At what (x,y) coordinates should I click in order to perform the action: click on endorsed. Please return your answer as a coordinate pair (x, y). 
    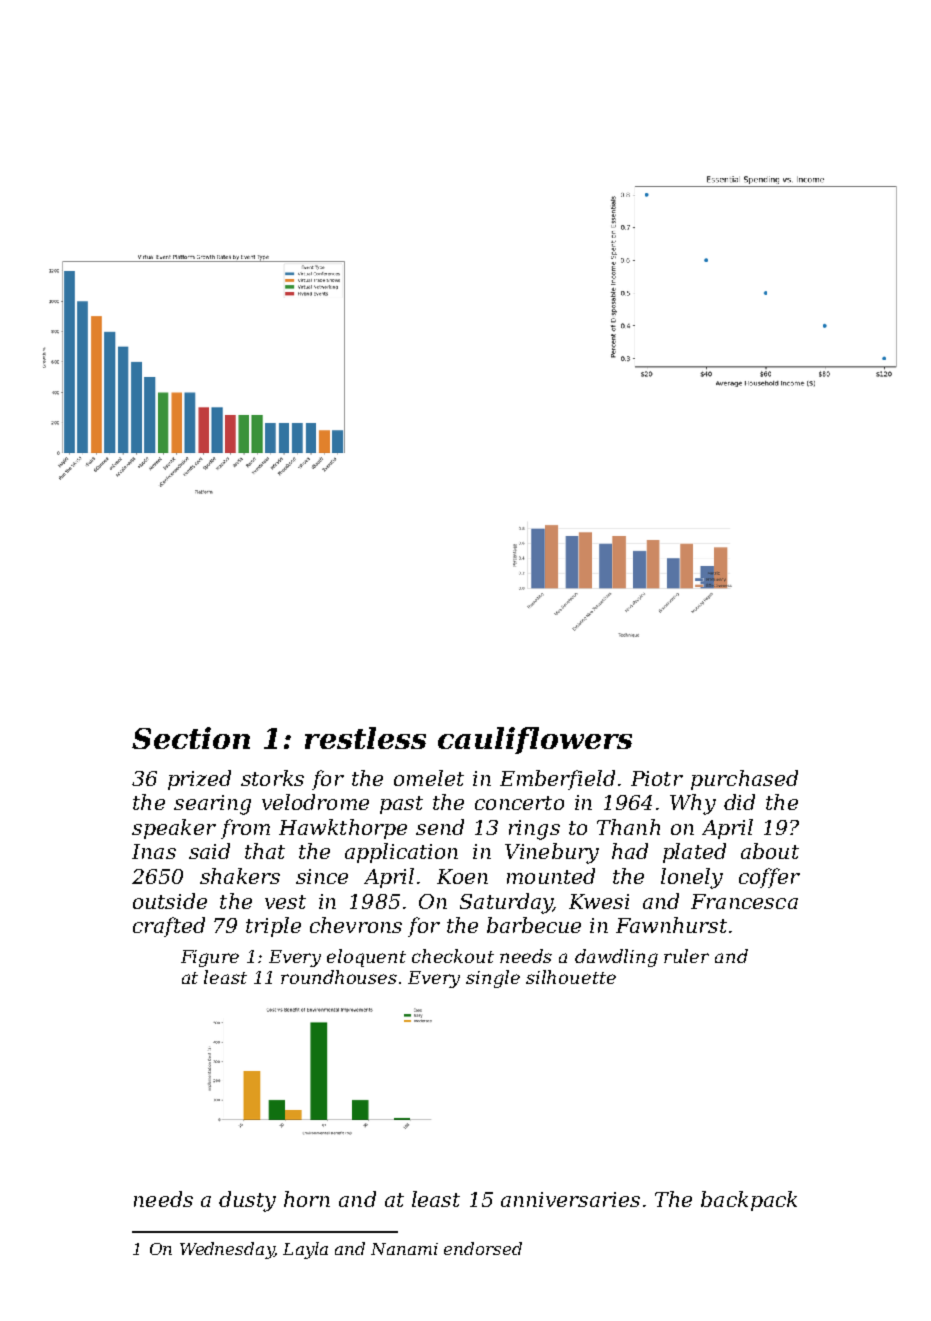
    Looking at the image, I should click on (483, 1248).
